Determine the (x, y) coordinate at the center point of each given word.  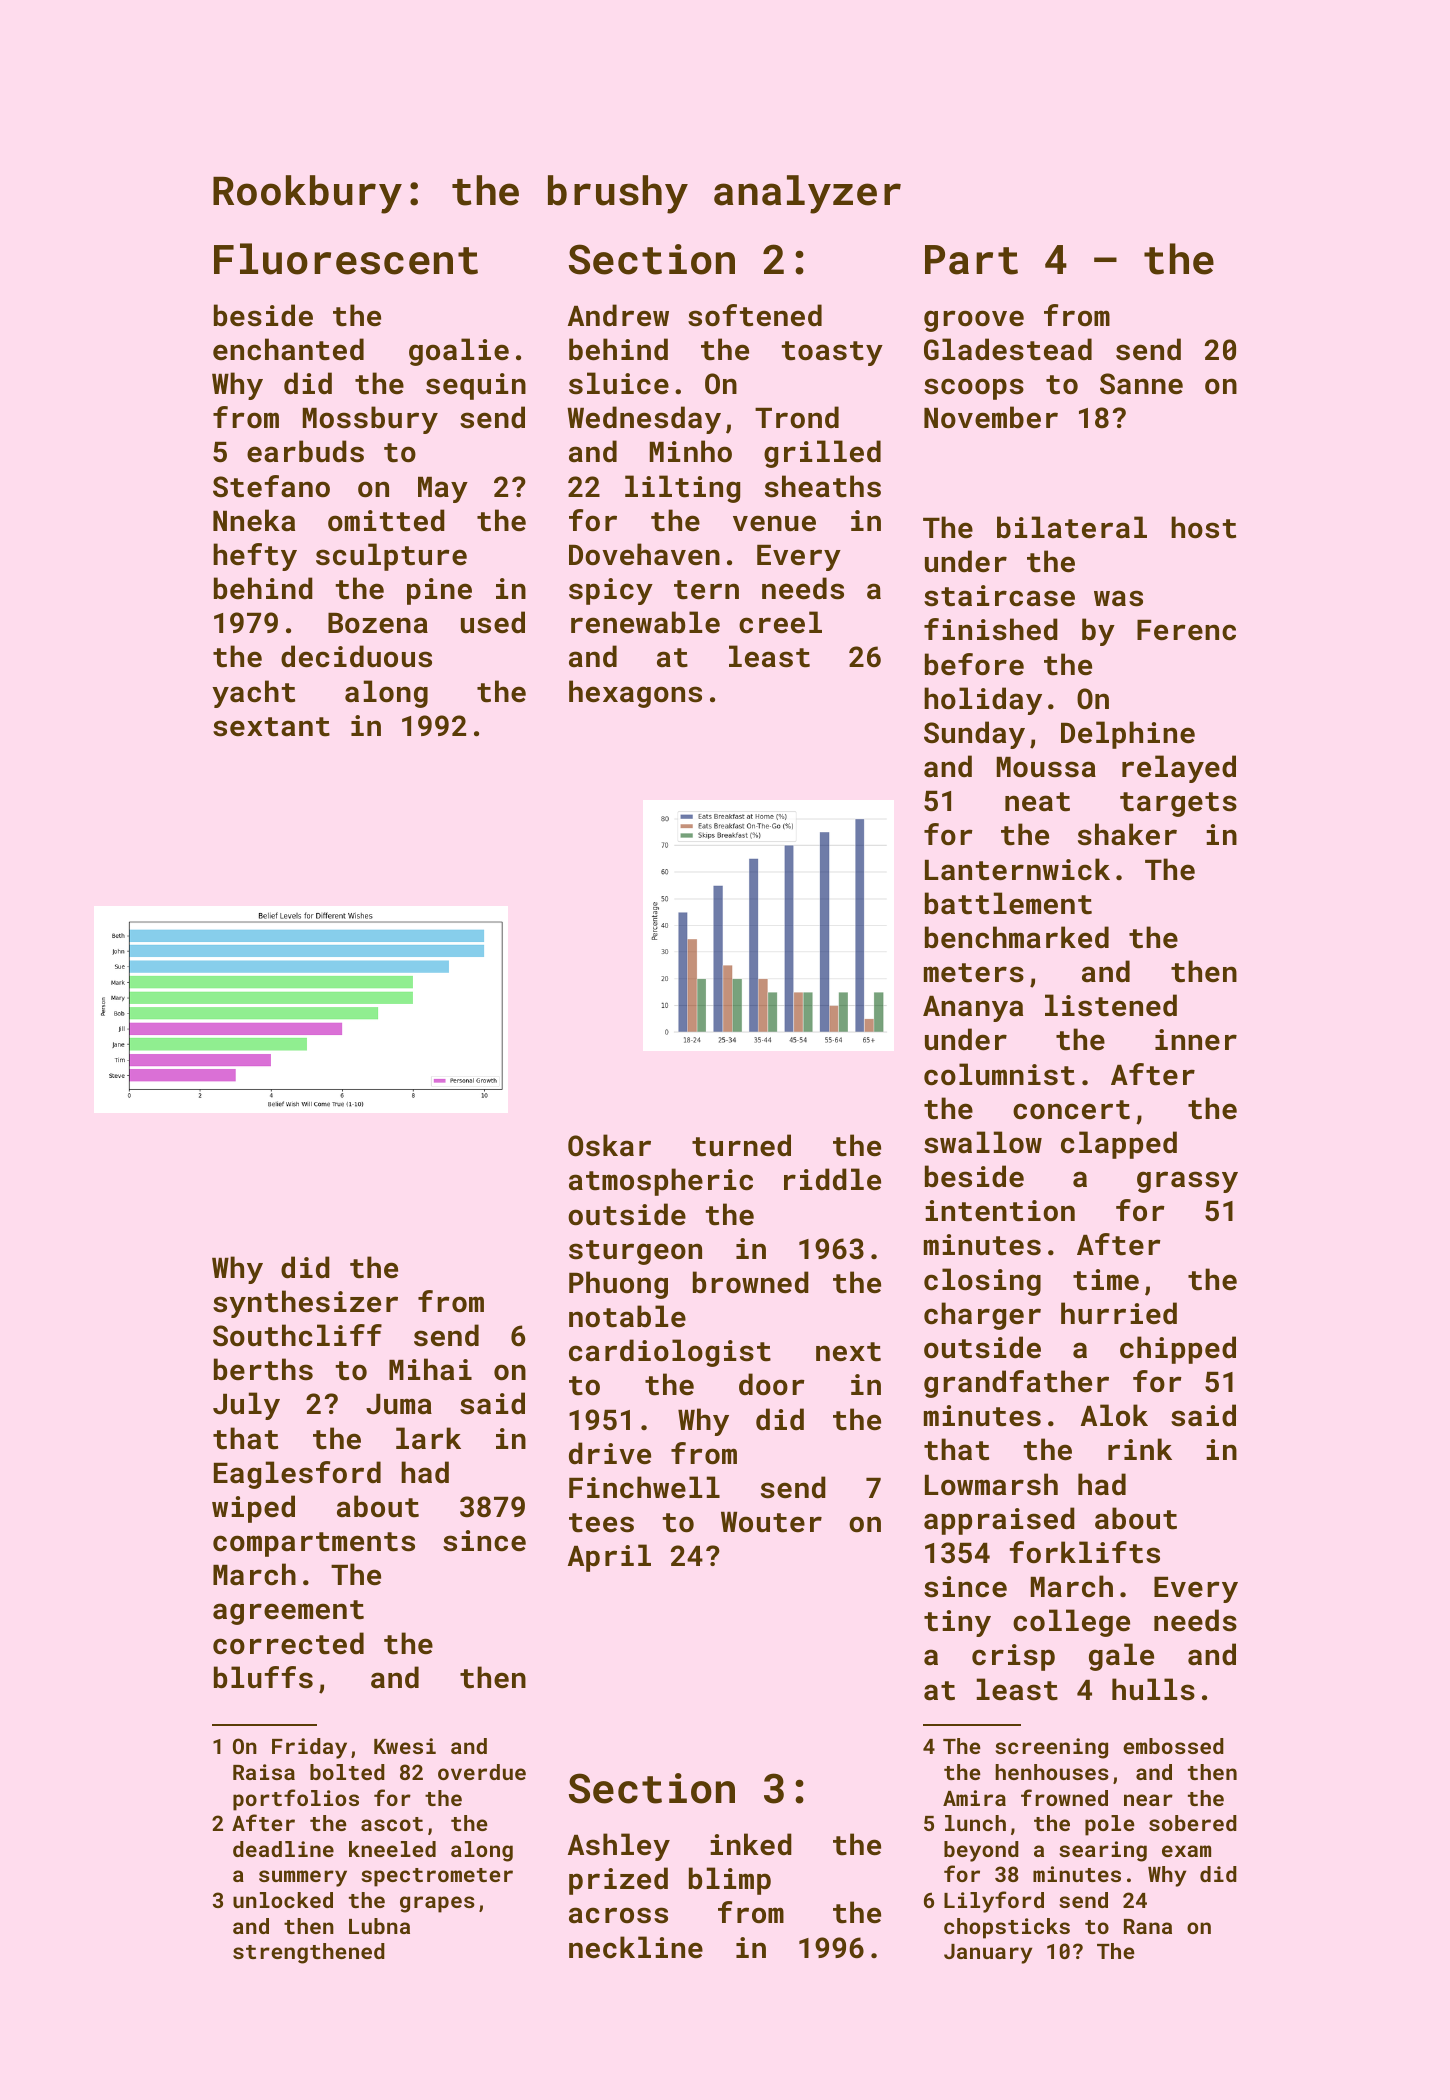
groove (974, 321)
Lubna (379, 1926)
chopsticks (1007, 1928)
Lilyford (994, 1902)
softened (755, 315)
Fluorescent (346, 259)
